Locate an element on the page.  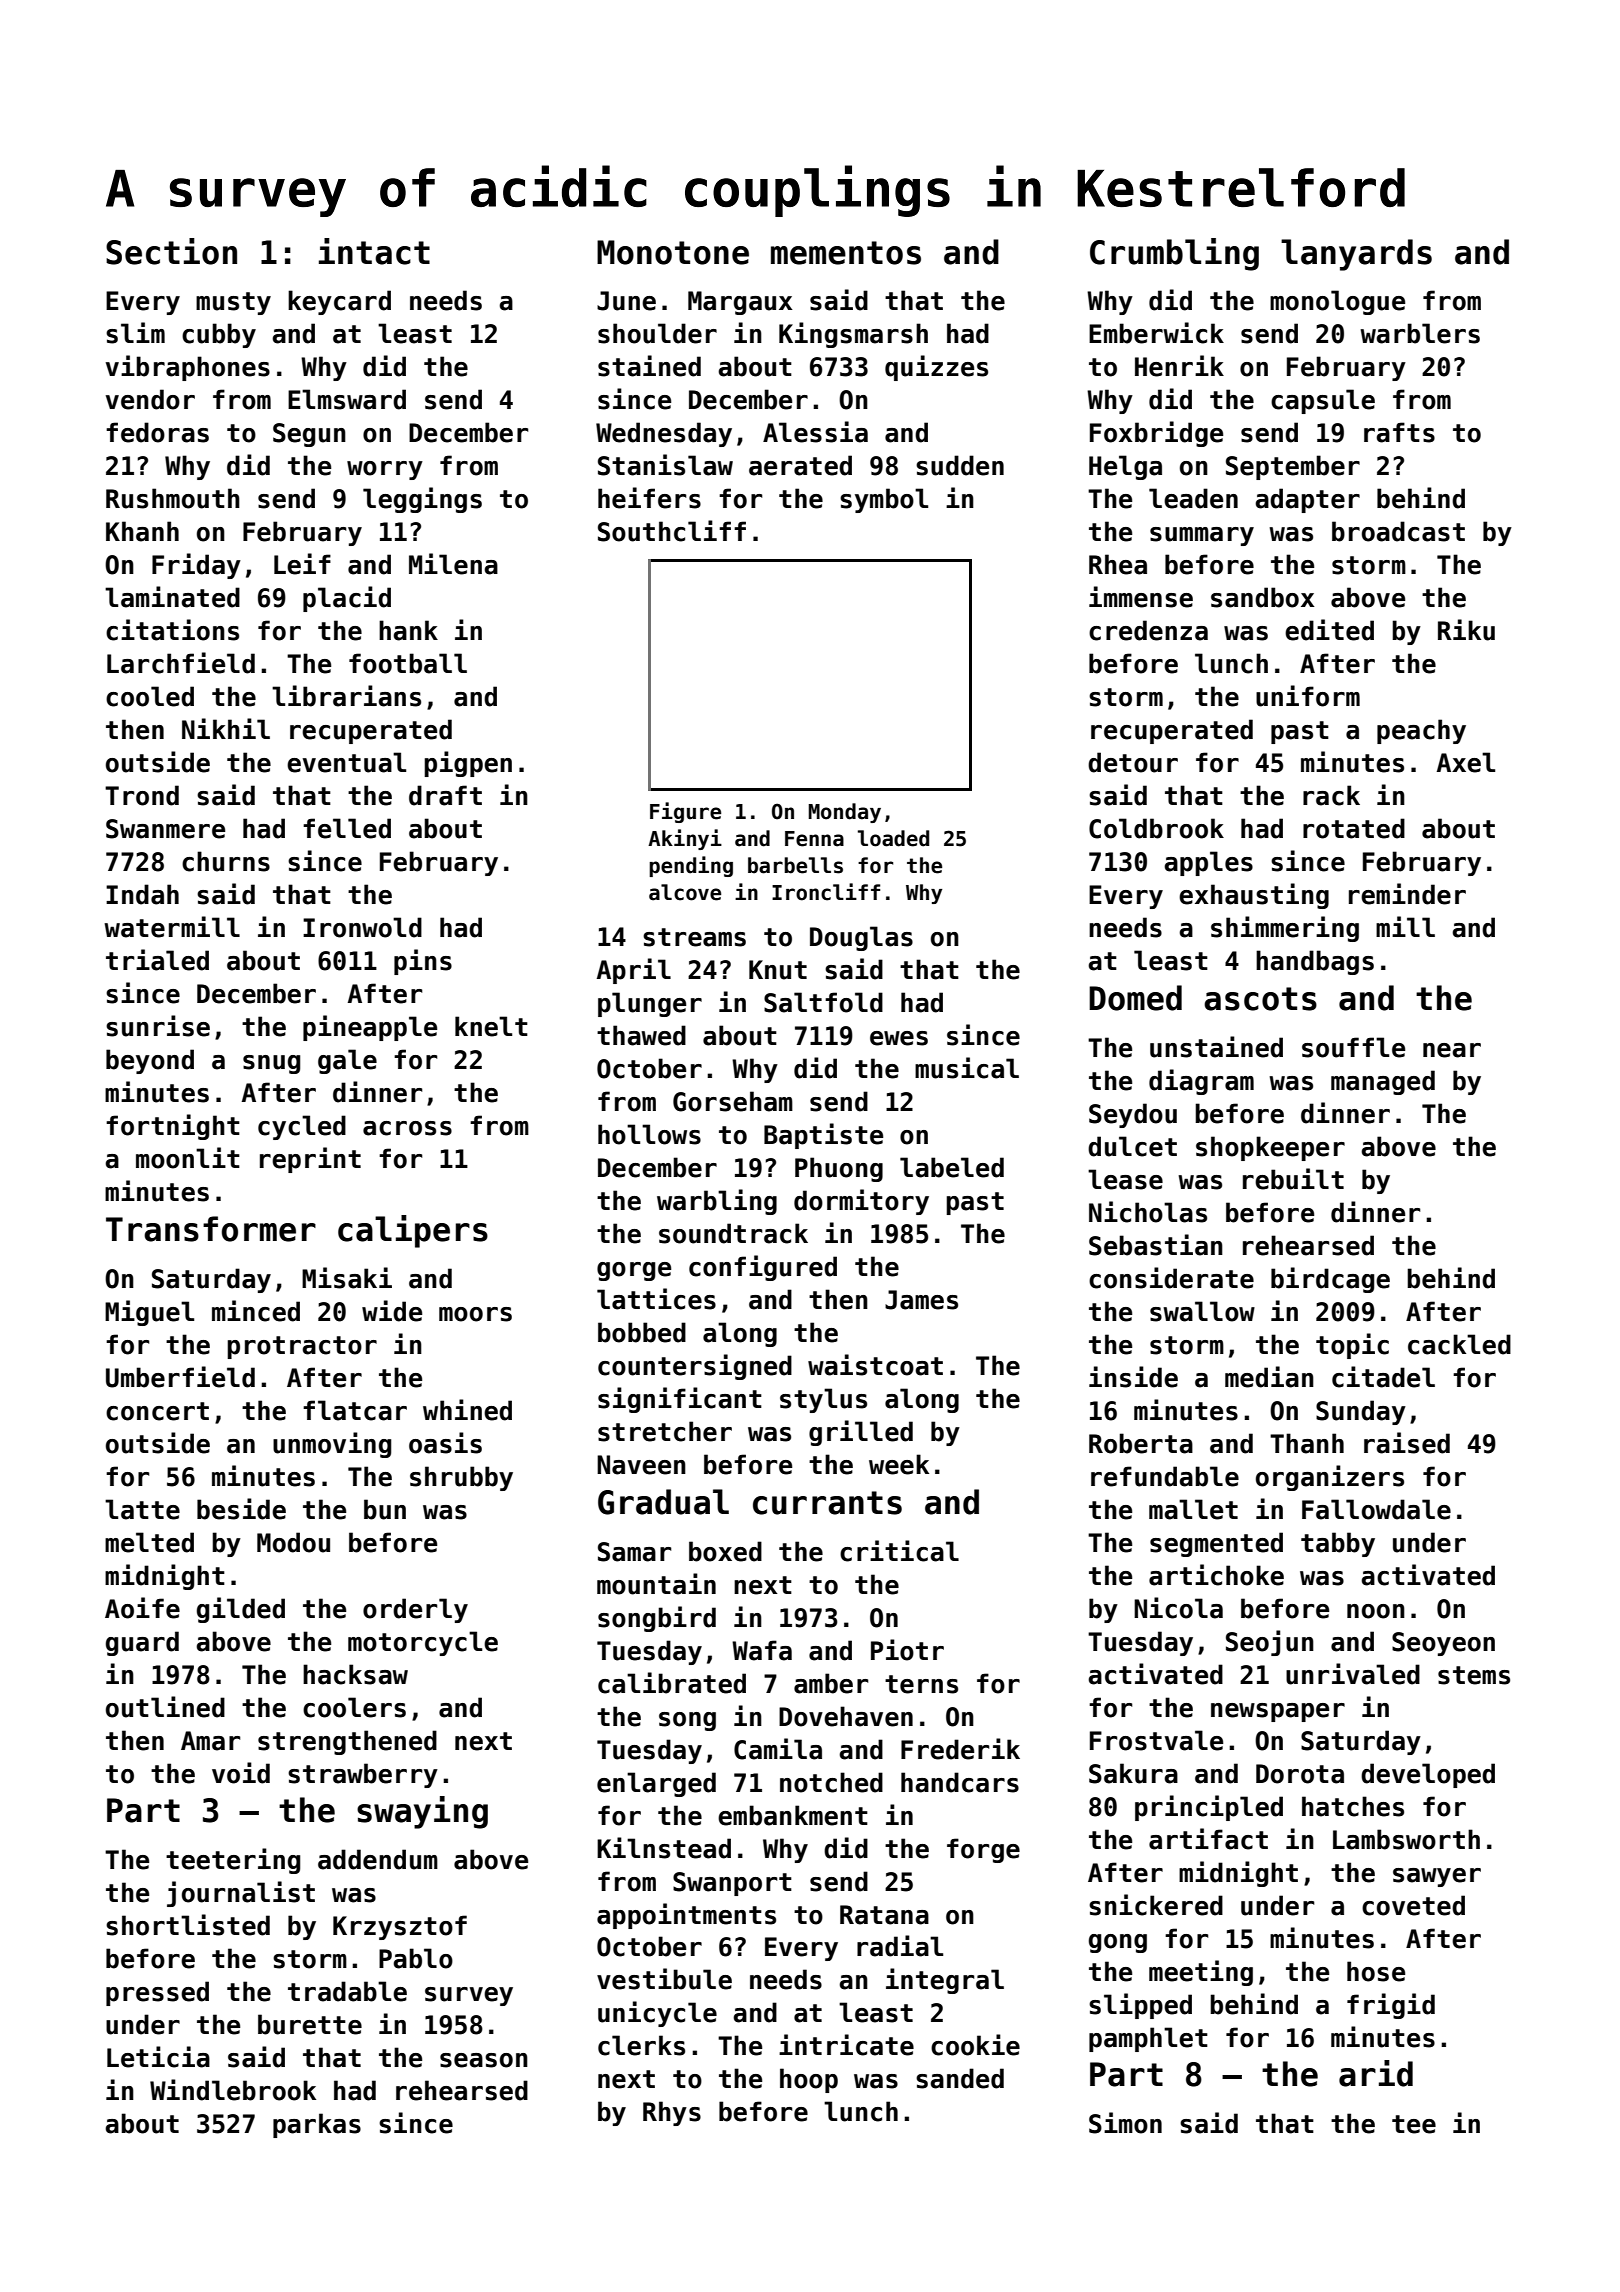
parkas is located at coordinates (317, 2125).
